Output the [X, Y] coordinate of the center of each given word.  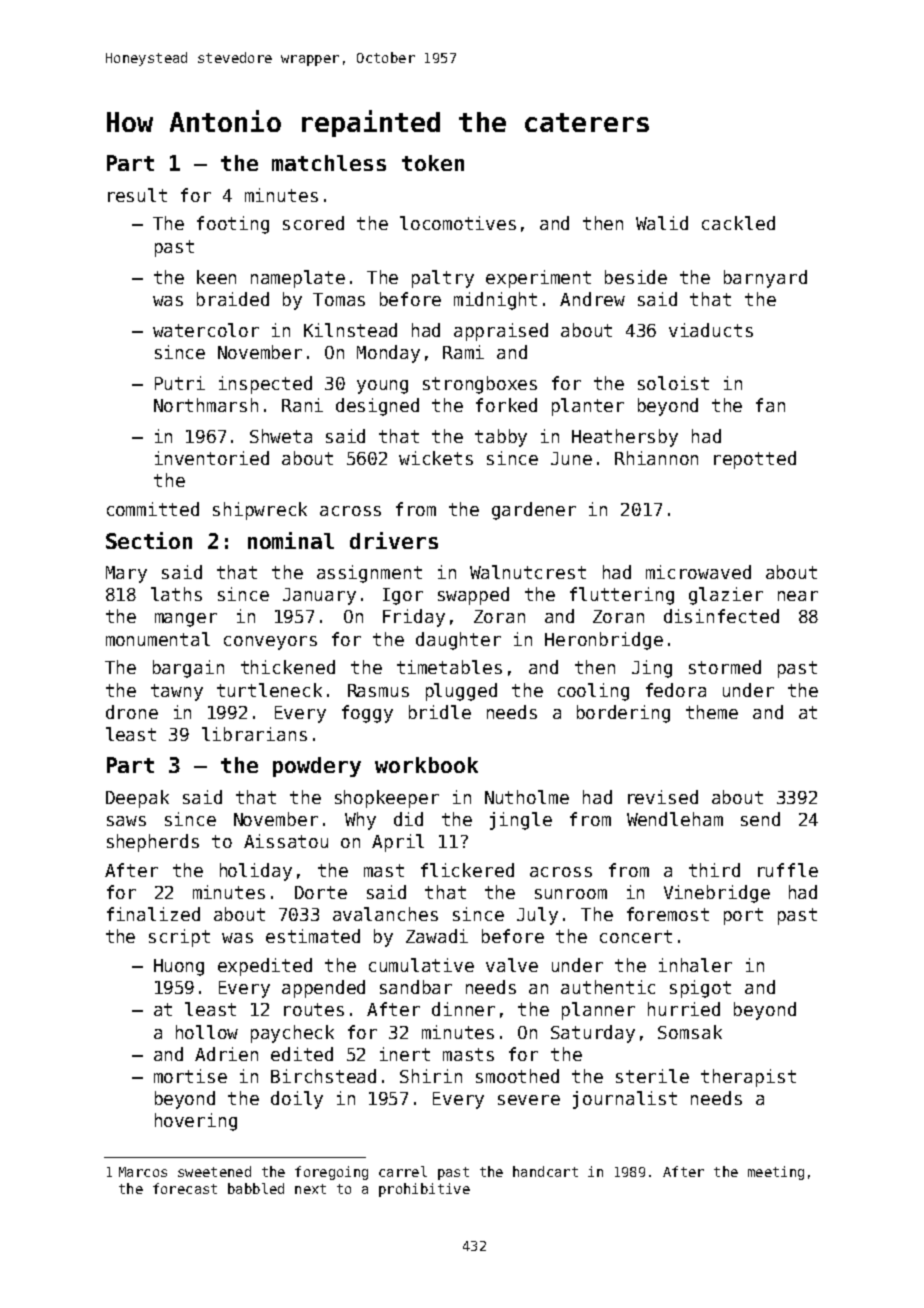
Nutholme [527, 797]
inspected [265, 385]
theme [712, 712]
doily [297, 1100]
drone [132, 712]
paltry [443, 279]
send [760, 819]
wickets [436, 458]
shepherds [153, 843]
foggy [367, 714]
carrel [403, 1171]
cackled [738, 223]
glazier [726, 596]
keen [216, 277]
